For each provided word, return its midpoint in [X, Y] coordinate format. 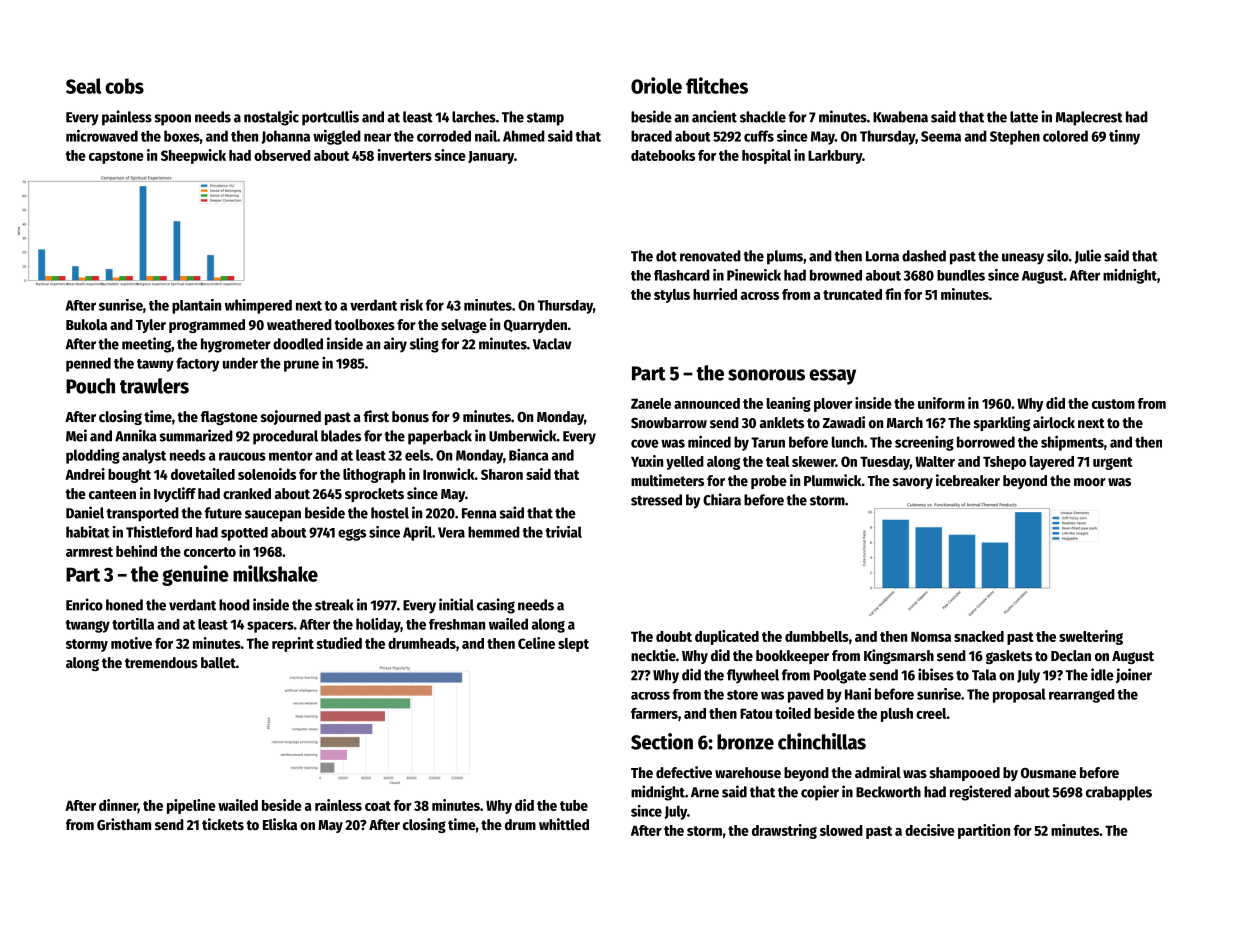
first [376, 416]
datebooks [663, 155]
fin [893, 294]
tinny [1124, 137]
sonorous [766, 375]
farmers [654, 713]
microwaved [102, 136]
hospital [766, 156]
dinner [118, 806]
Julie [1087, 256]
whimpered [258, 306]
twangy [87, 626]
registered [980, 793]
